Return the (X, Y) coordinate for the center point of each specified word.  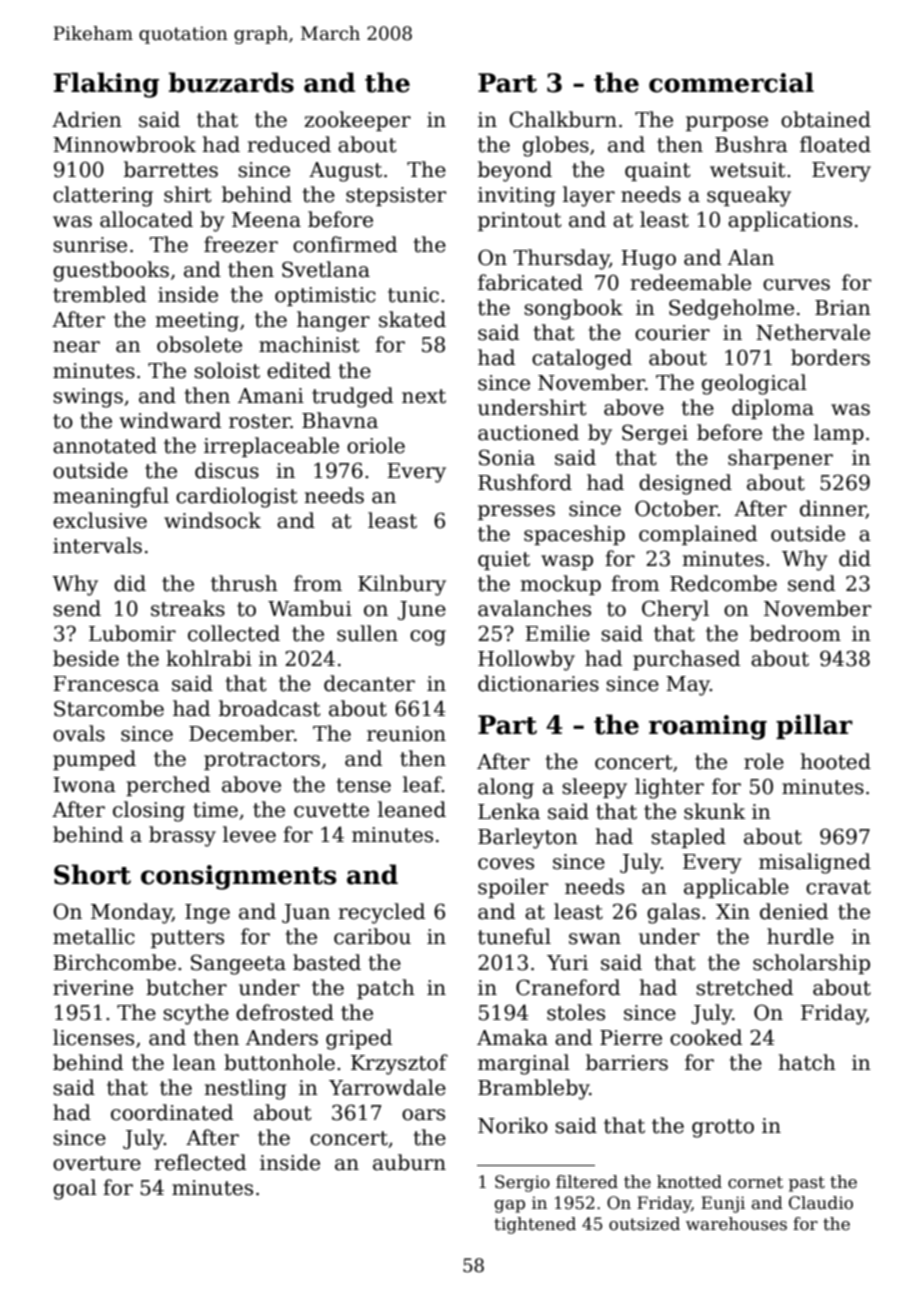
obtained (826, 119)
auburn (409, 1162)
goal (75, 1189)
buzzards (231, 82)
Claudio (821, 1203)
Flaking (106, 85)
